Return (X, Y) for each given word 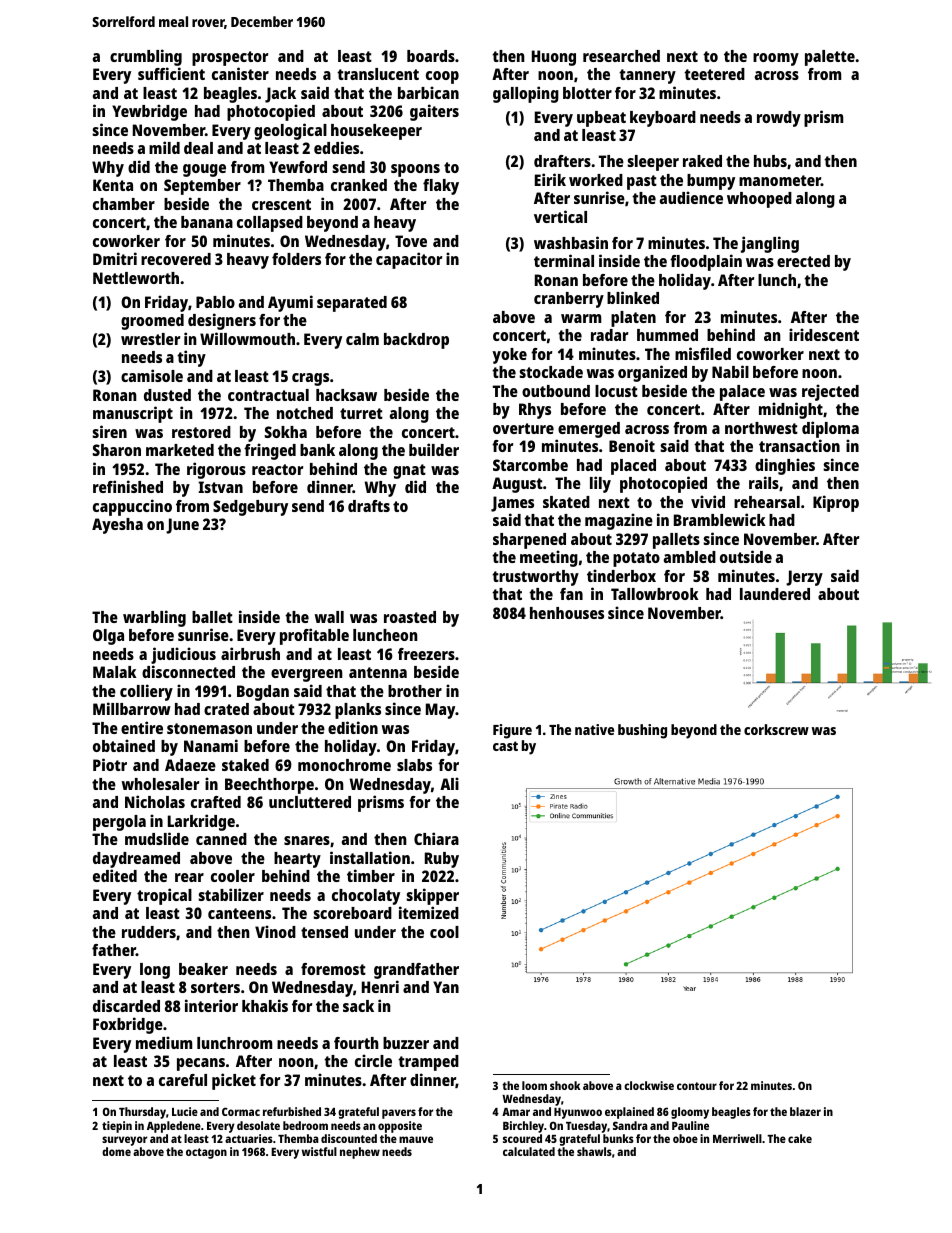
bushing (642, 731)
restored (201, 432)
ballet (212, 617)
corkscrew (776, 729)
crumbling (146, 57)
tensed (324, 932)
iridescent (824, 334)
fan (571, 594)
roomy (776, 59)
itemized (429, 912)
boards (431, 56)
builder (434, 449)
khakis (265, 1005)
